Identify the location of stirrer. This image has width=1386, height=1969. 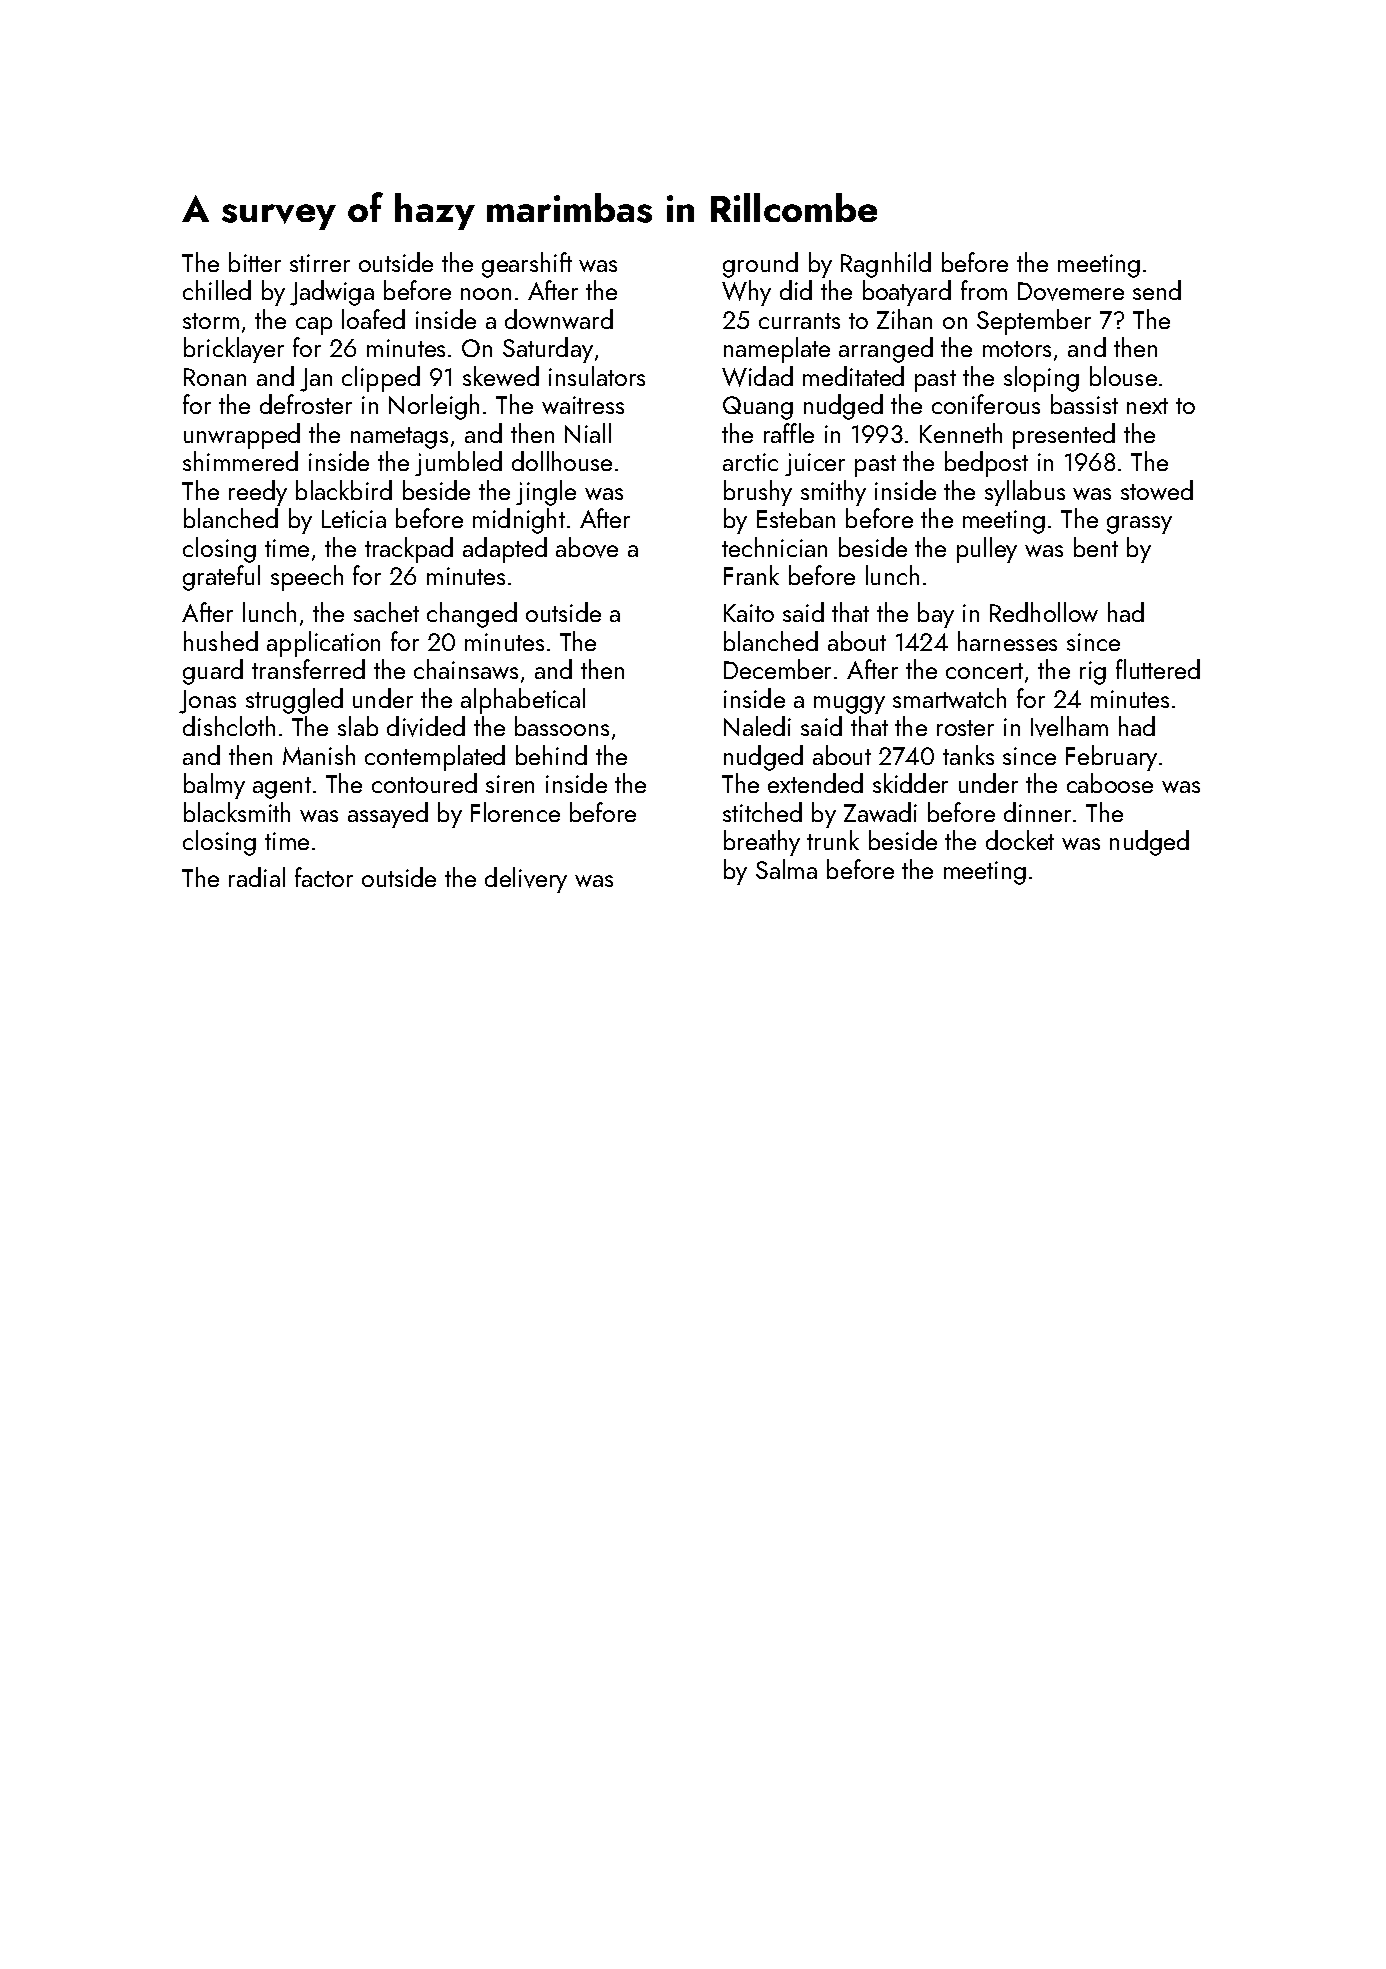
(320, 263).
